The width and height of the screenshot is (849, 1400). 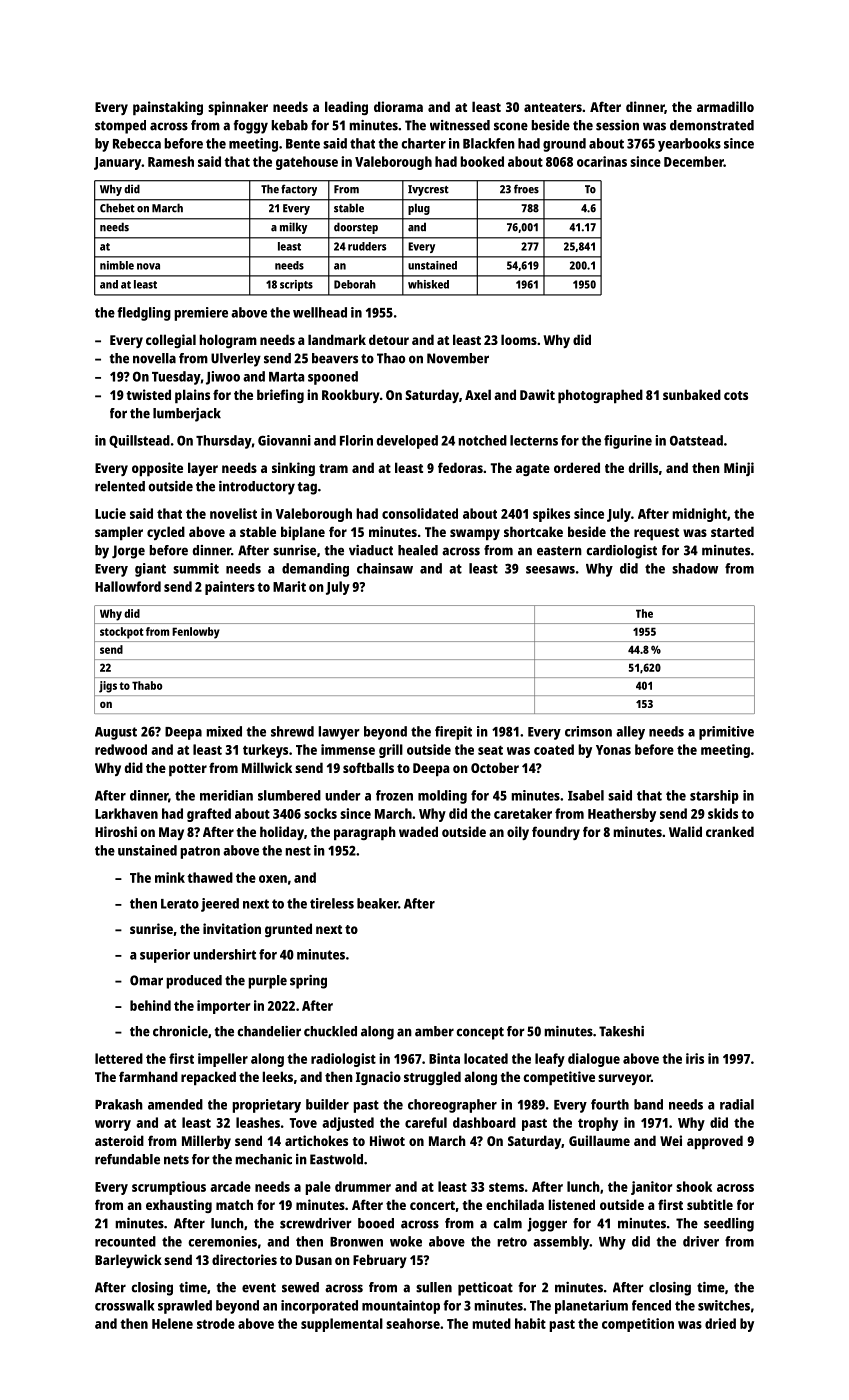 I want to click on amber, so click(x=434, y=1031).
